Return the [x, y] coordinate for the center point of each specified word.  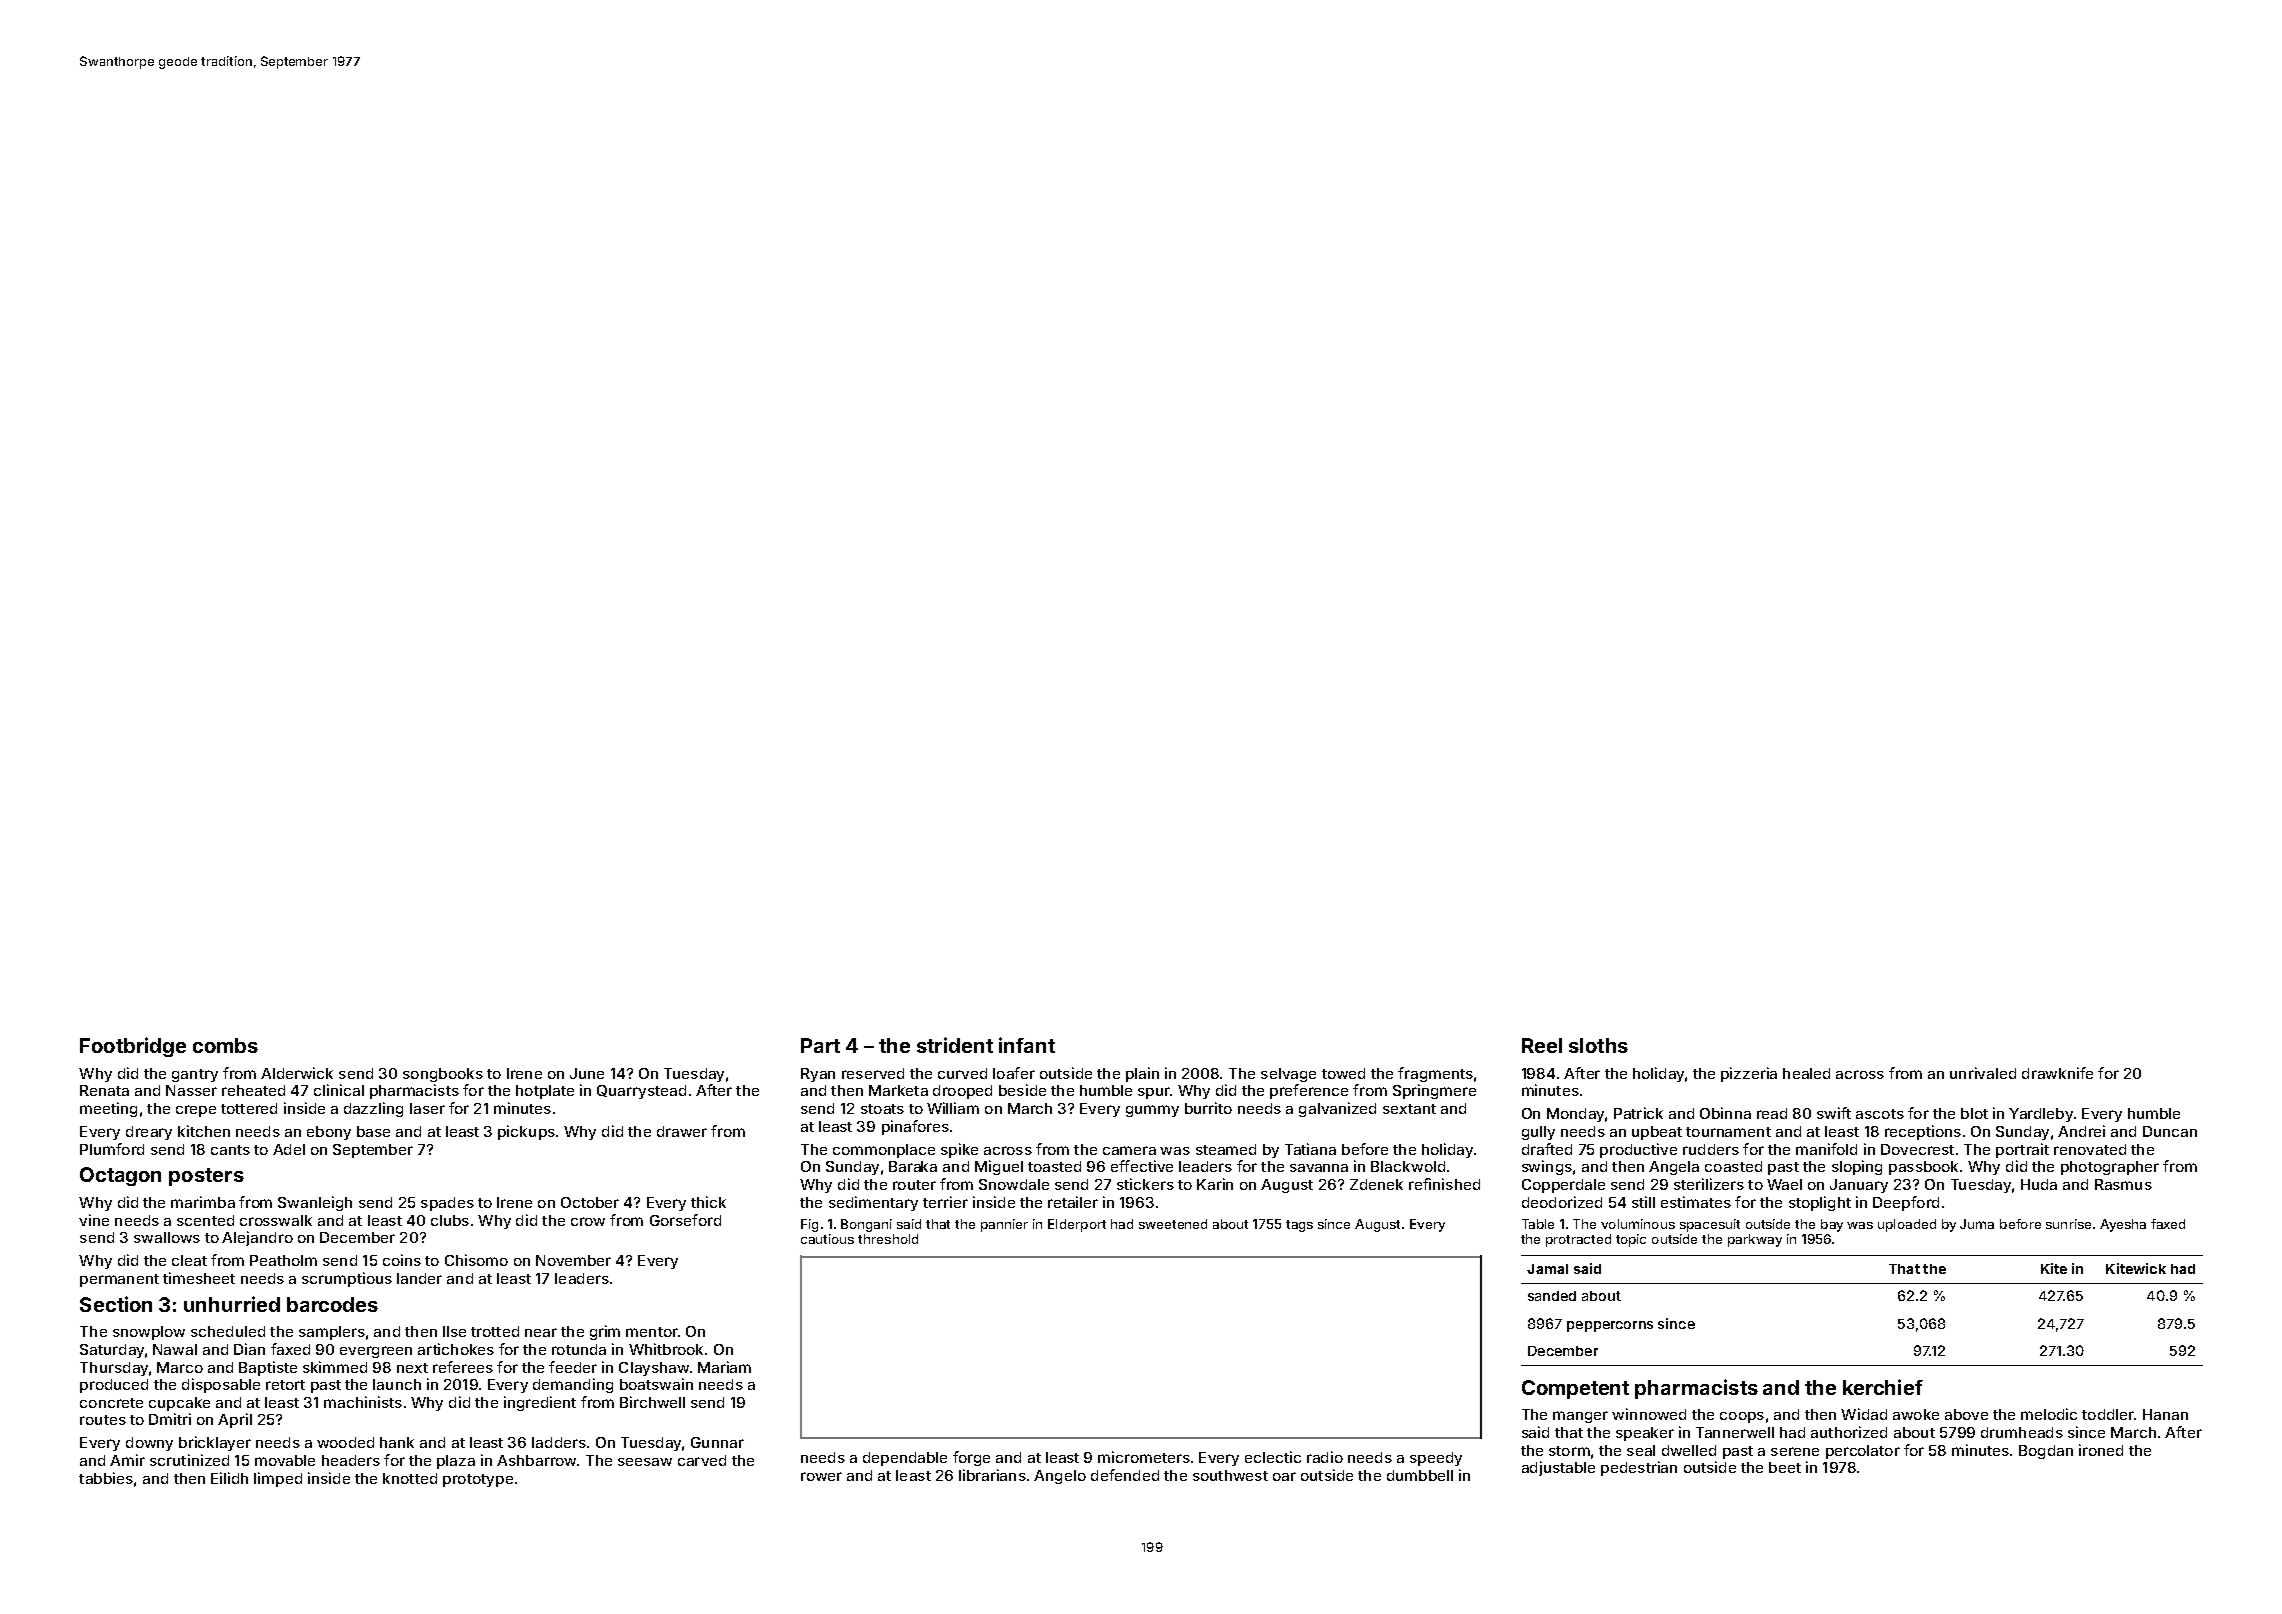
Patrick [1638, 1113]
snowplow [149, 1333]
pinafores [915, 1127]
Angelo [1060, 1477]
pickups [526, 1132]
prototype [478, 1480]
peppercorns [1610, 1326]
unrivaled [1983, 1073]
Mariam [724, 1367]
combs [225, 1045]
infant [1027, 1045]
